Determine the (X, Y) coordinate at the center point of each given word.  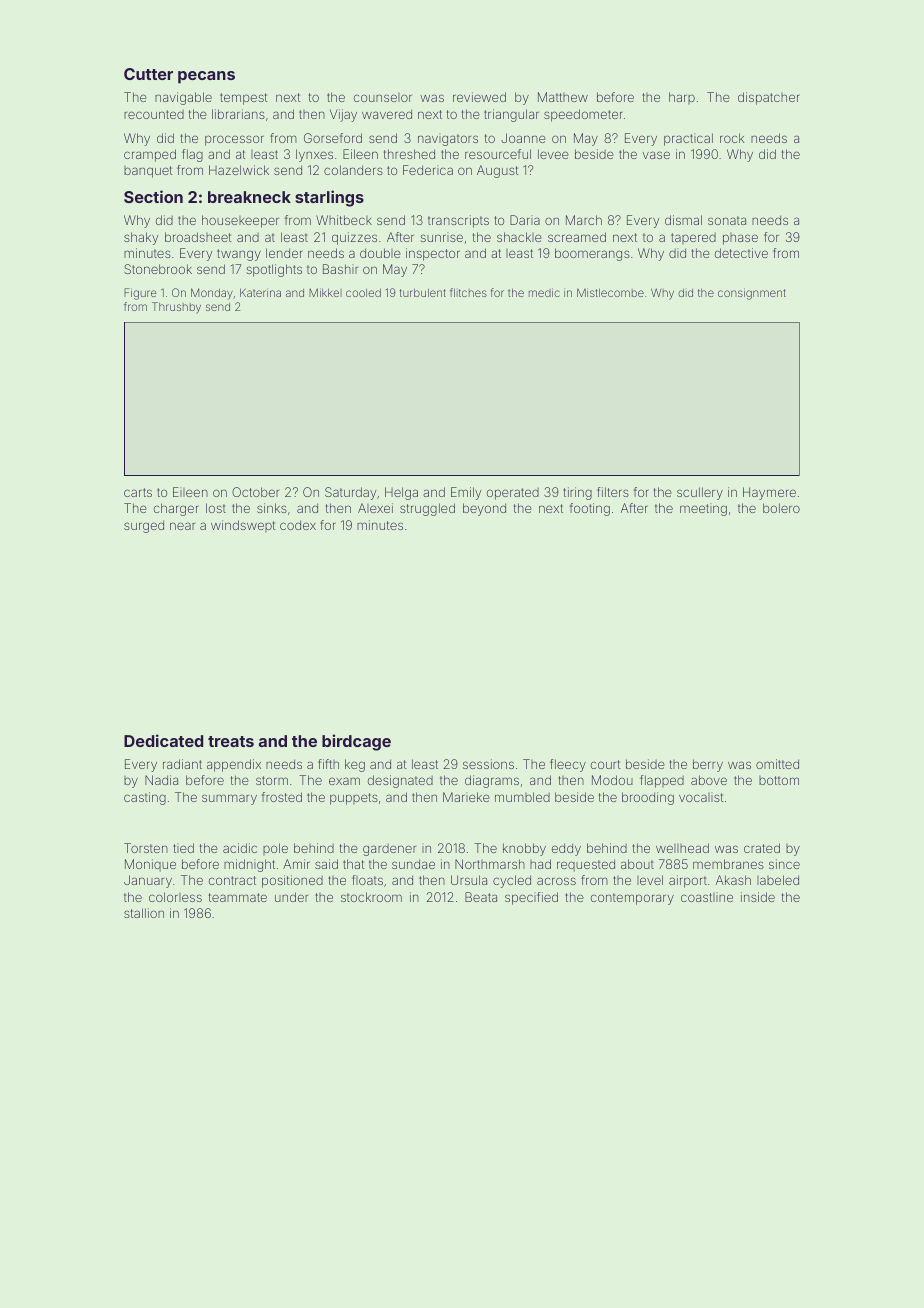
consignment (752, 294)
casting (145, 798)
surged (144, 526)
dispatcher (769, 98)
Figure (140, 294)
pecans (206, 77)
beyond (484, 509)
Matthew (563, 97)
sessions (488, 764)
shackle (519, 237)
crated (762, 848)
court (606, 764)
